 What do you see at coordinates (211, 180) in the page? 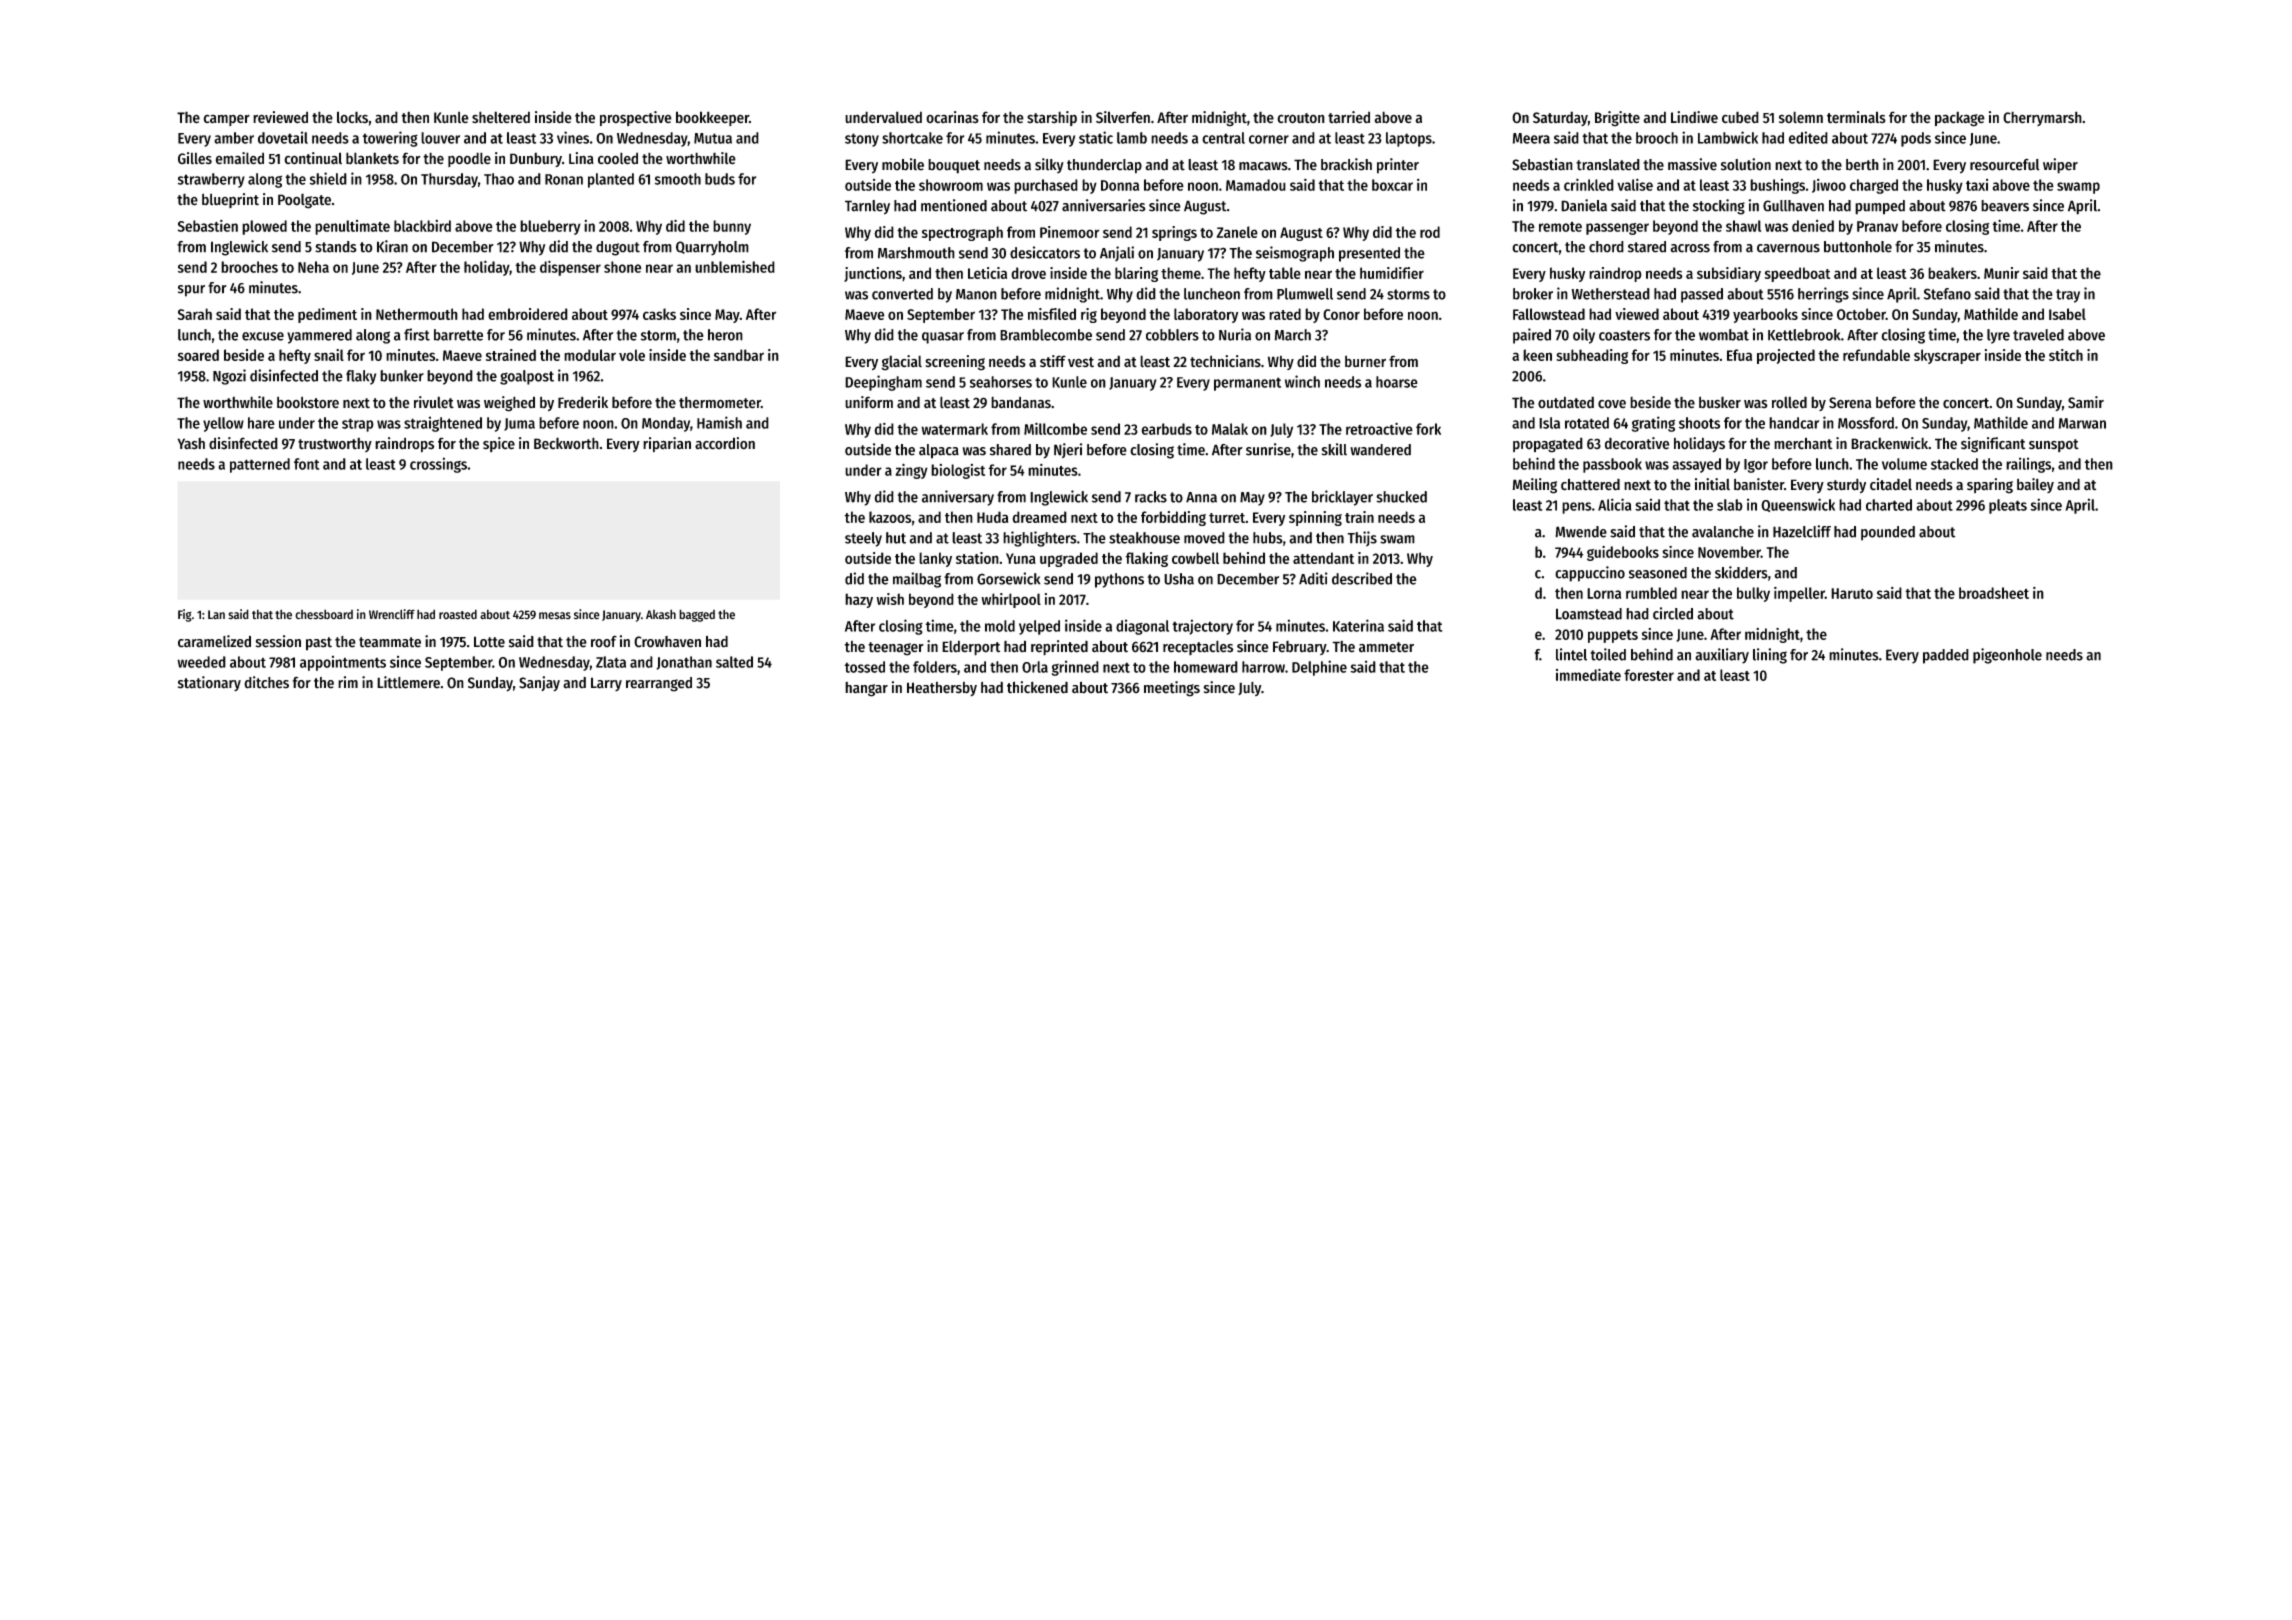
I see `strawberry` at bounding box center [211, 180].
